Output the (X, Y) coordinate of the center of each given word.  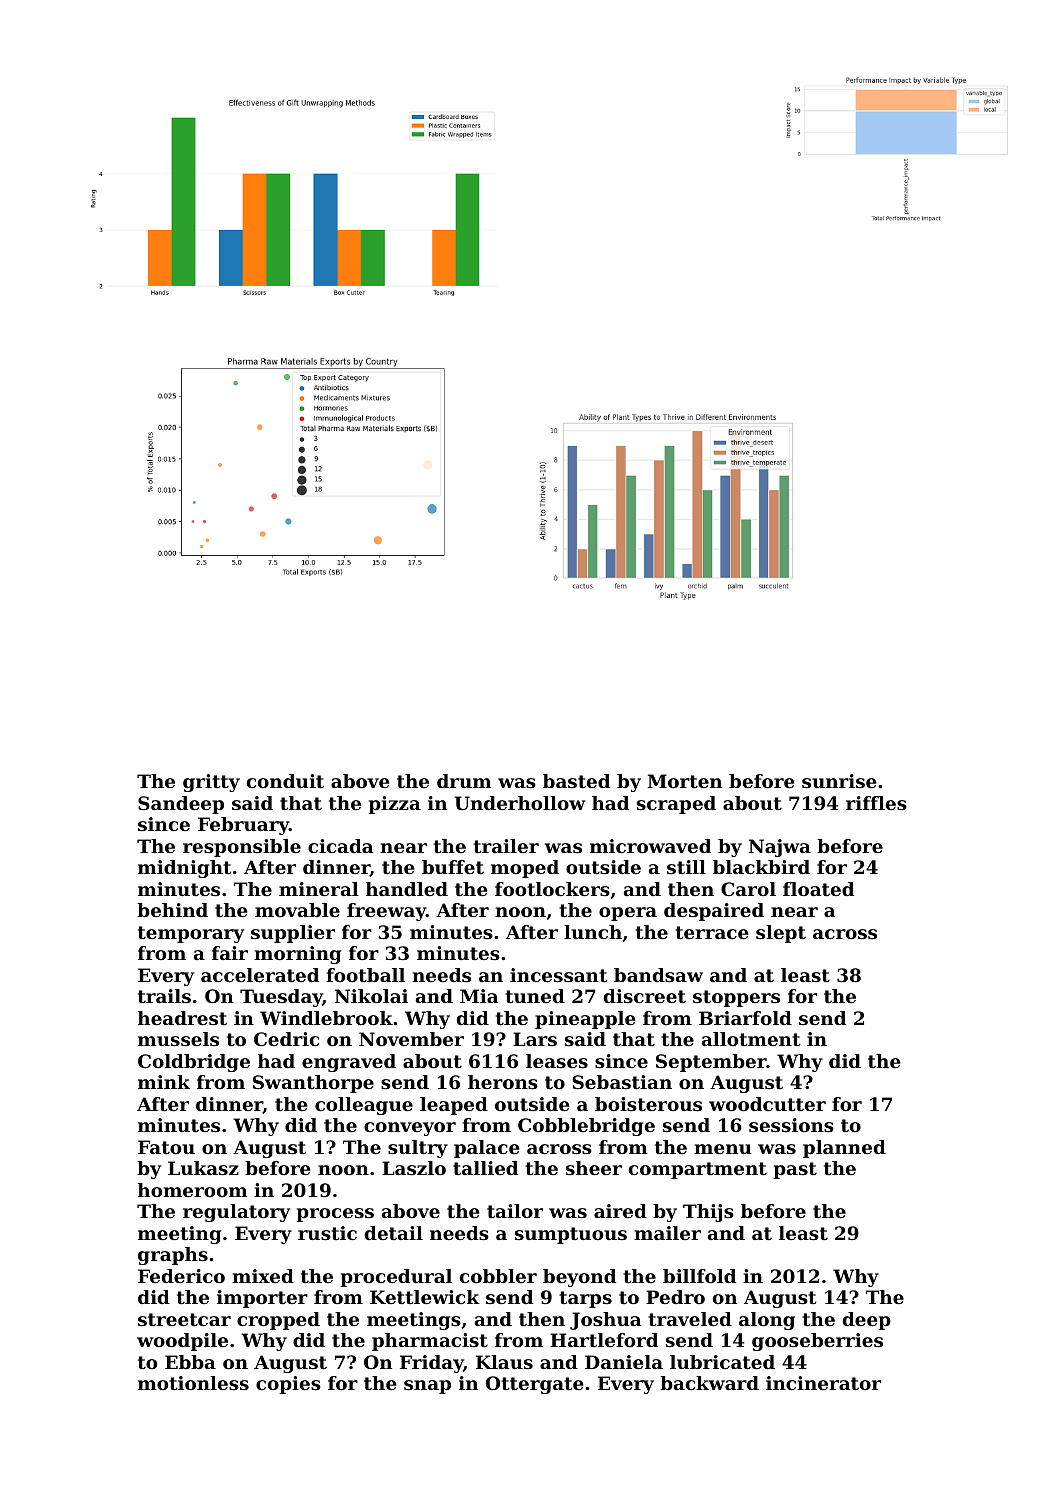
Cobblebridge (586, 1127)
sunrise (839, 781)
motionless (193, 1383)
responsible (242, 848)
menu (722, 1149)
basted (576, 781)
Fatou (166, 1147)
